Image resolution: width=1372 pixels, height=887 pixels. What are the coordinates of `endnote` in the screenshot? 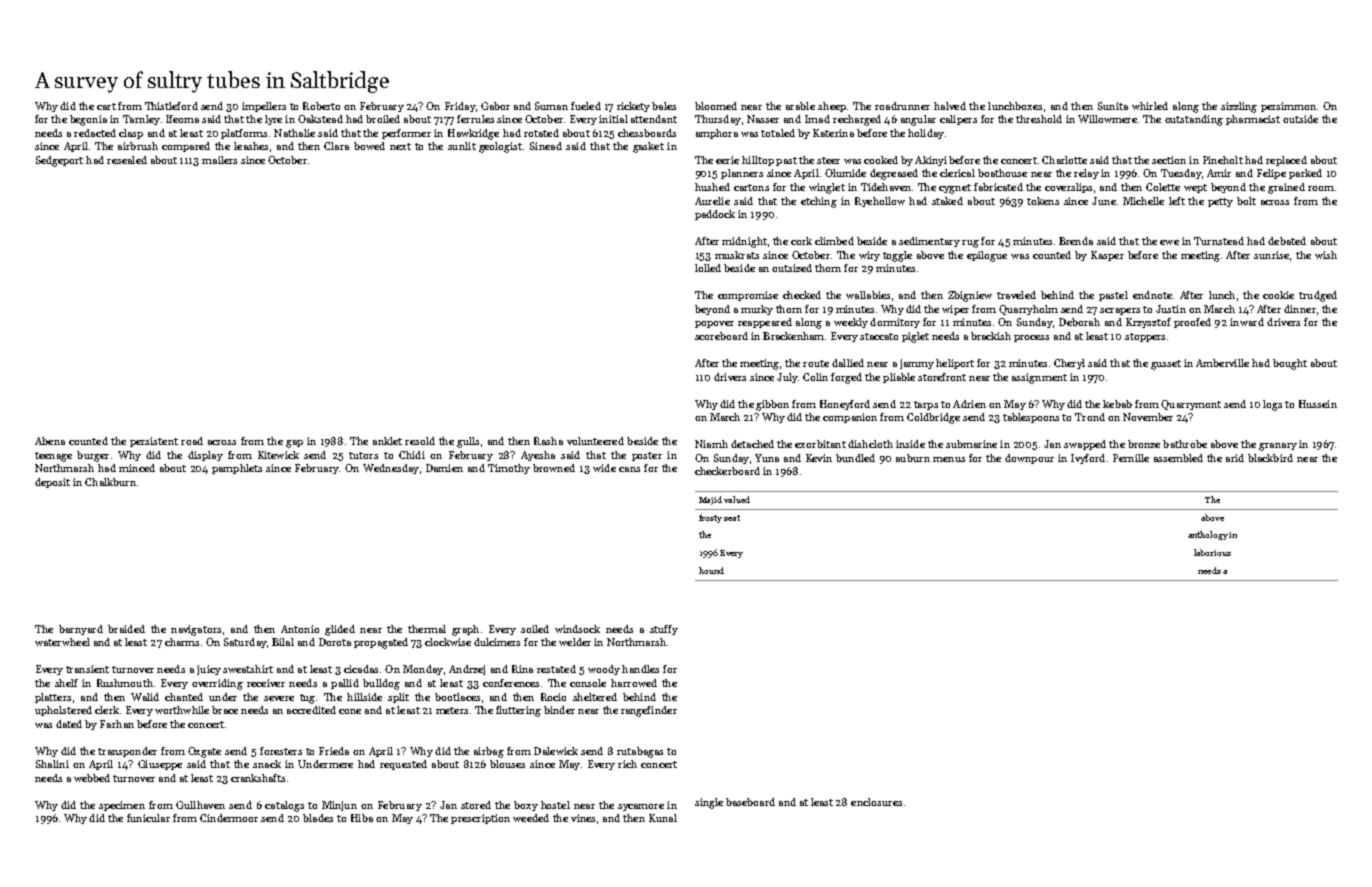 It's located at (1152, 295).
